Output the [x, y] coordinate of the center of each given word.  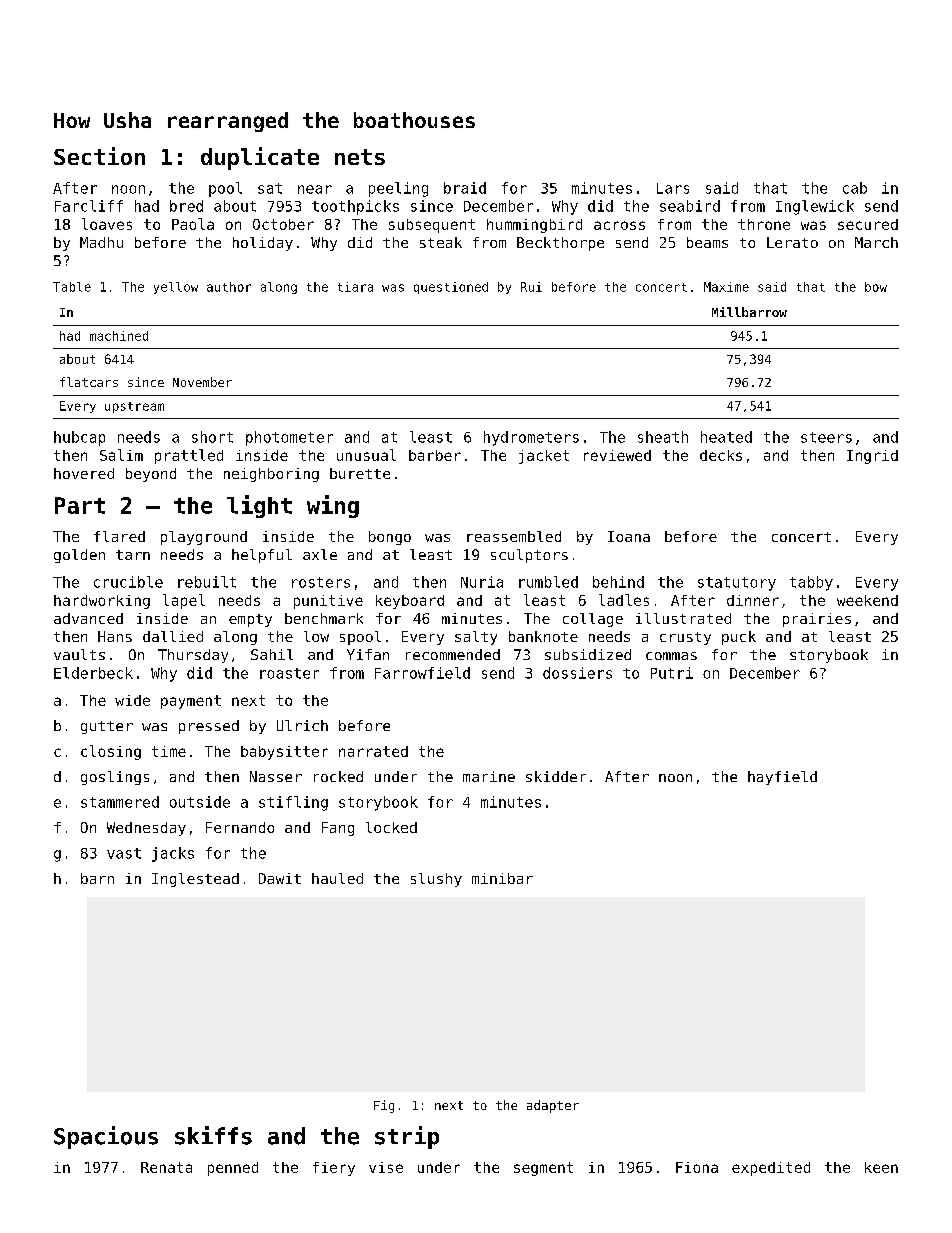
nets [360, 157]
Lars [673, 188]
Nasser [276, 776]
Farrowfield [422, 673]
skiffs [213, 1135]
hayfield [782, 778]
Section [99, 156]
